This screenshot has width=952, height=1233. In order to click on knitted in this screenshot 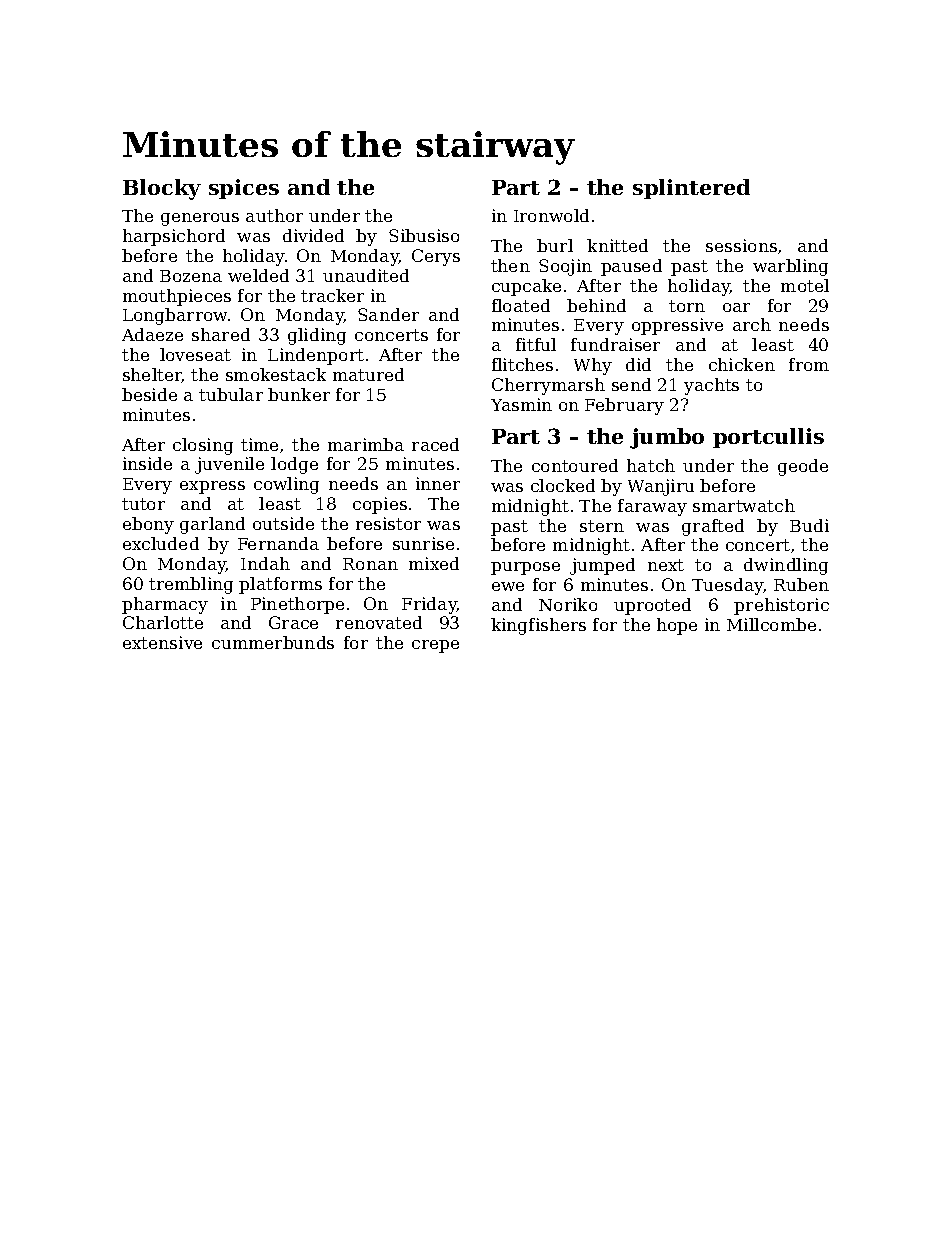, I will do `click(617, 245)`.
